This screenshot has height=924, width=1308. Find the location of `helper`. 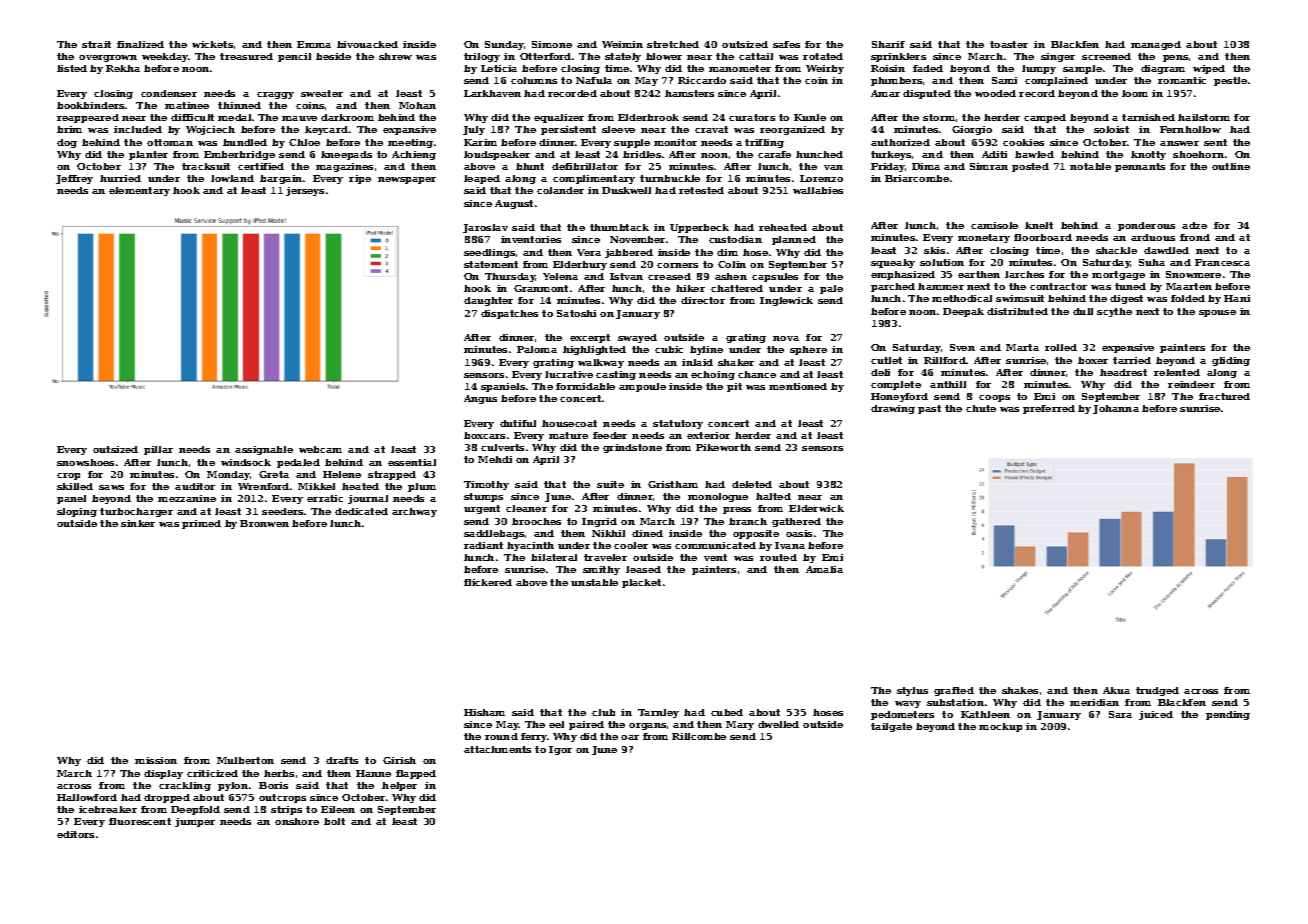

helper is located at coordinates (399, 786).
